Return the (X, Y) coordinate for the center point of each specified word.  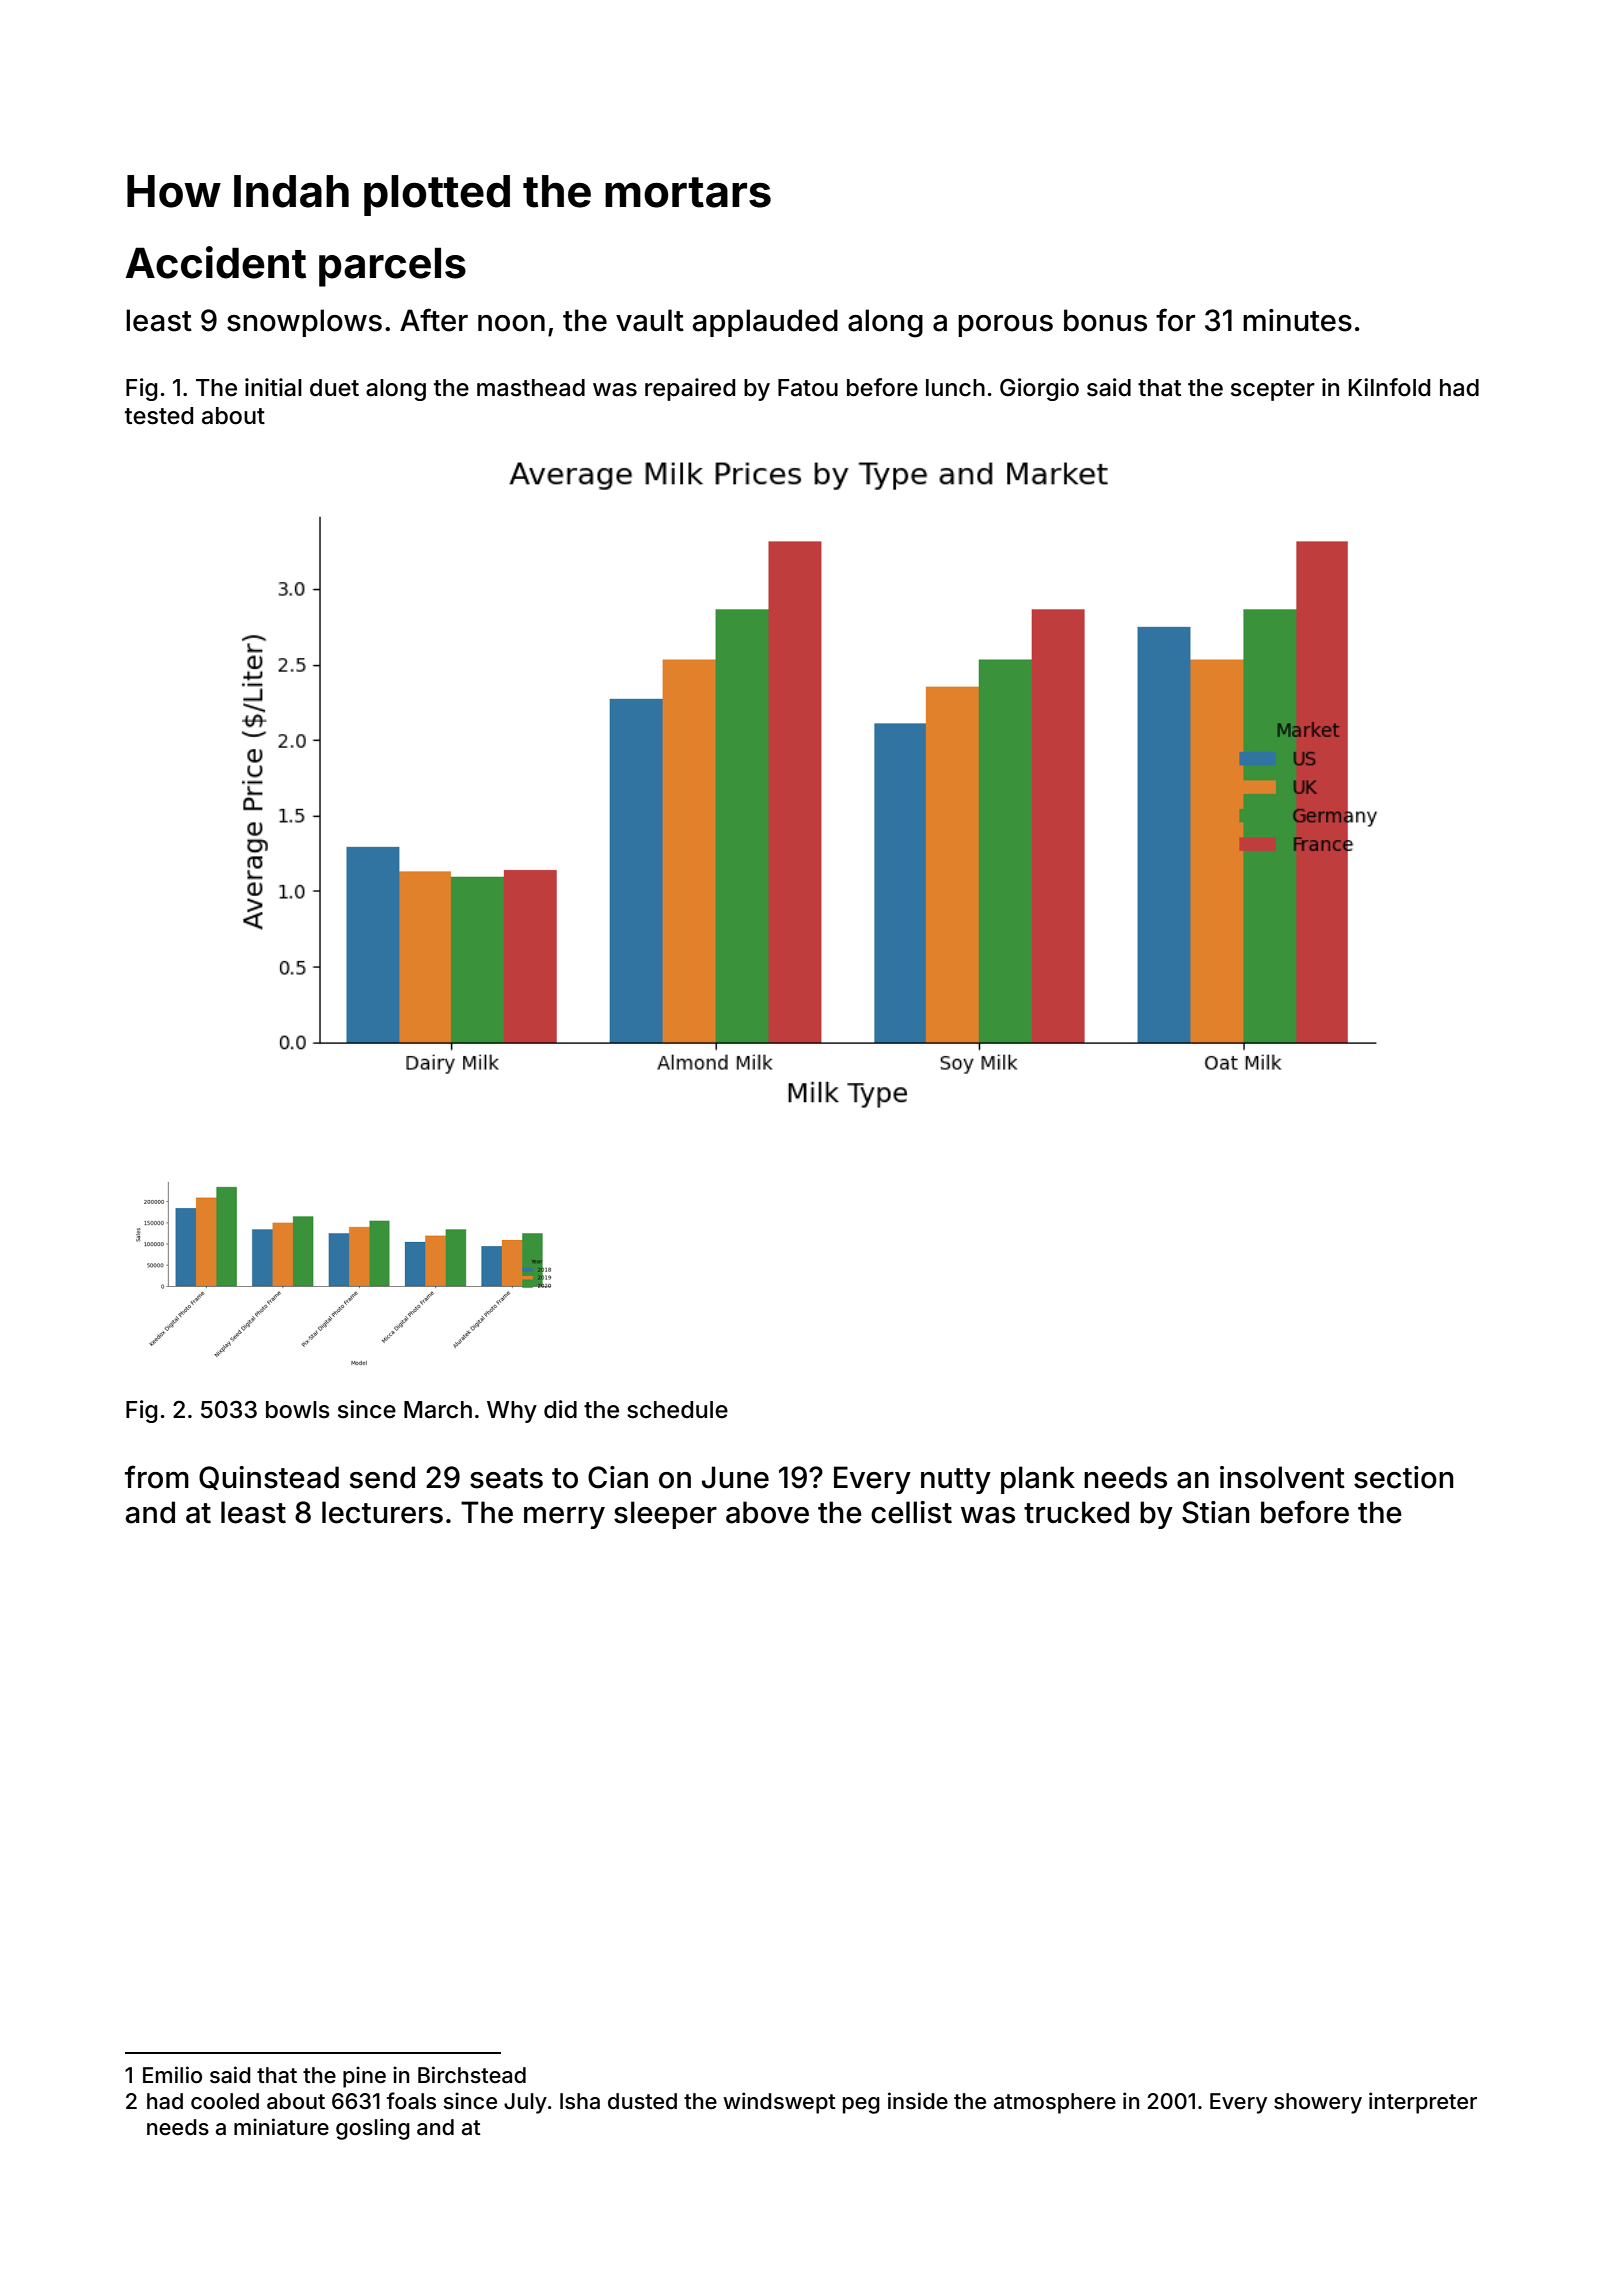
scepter (1273, 390)
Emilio (172, 2075)
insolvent (1282, 1477)
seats (506, 1478)
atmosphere (1055, 2103)
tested (159, 416)
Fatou (808, 388)
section (1404, 1477)
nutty (956, 1481)
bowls (298, 1410)
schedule (677, 1410)
